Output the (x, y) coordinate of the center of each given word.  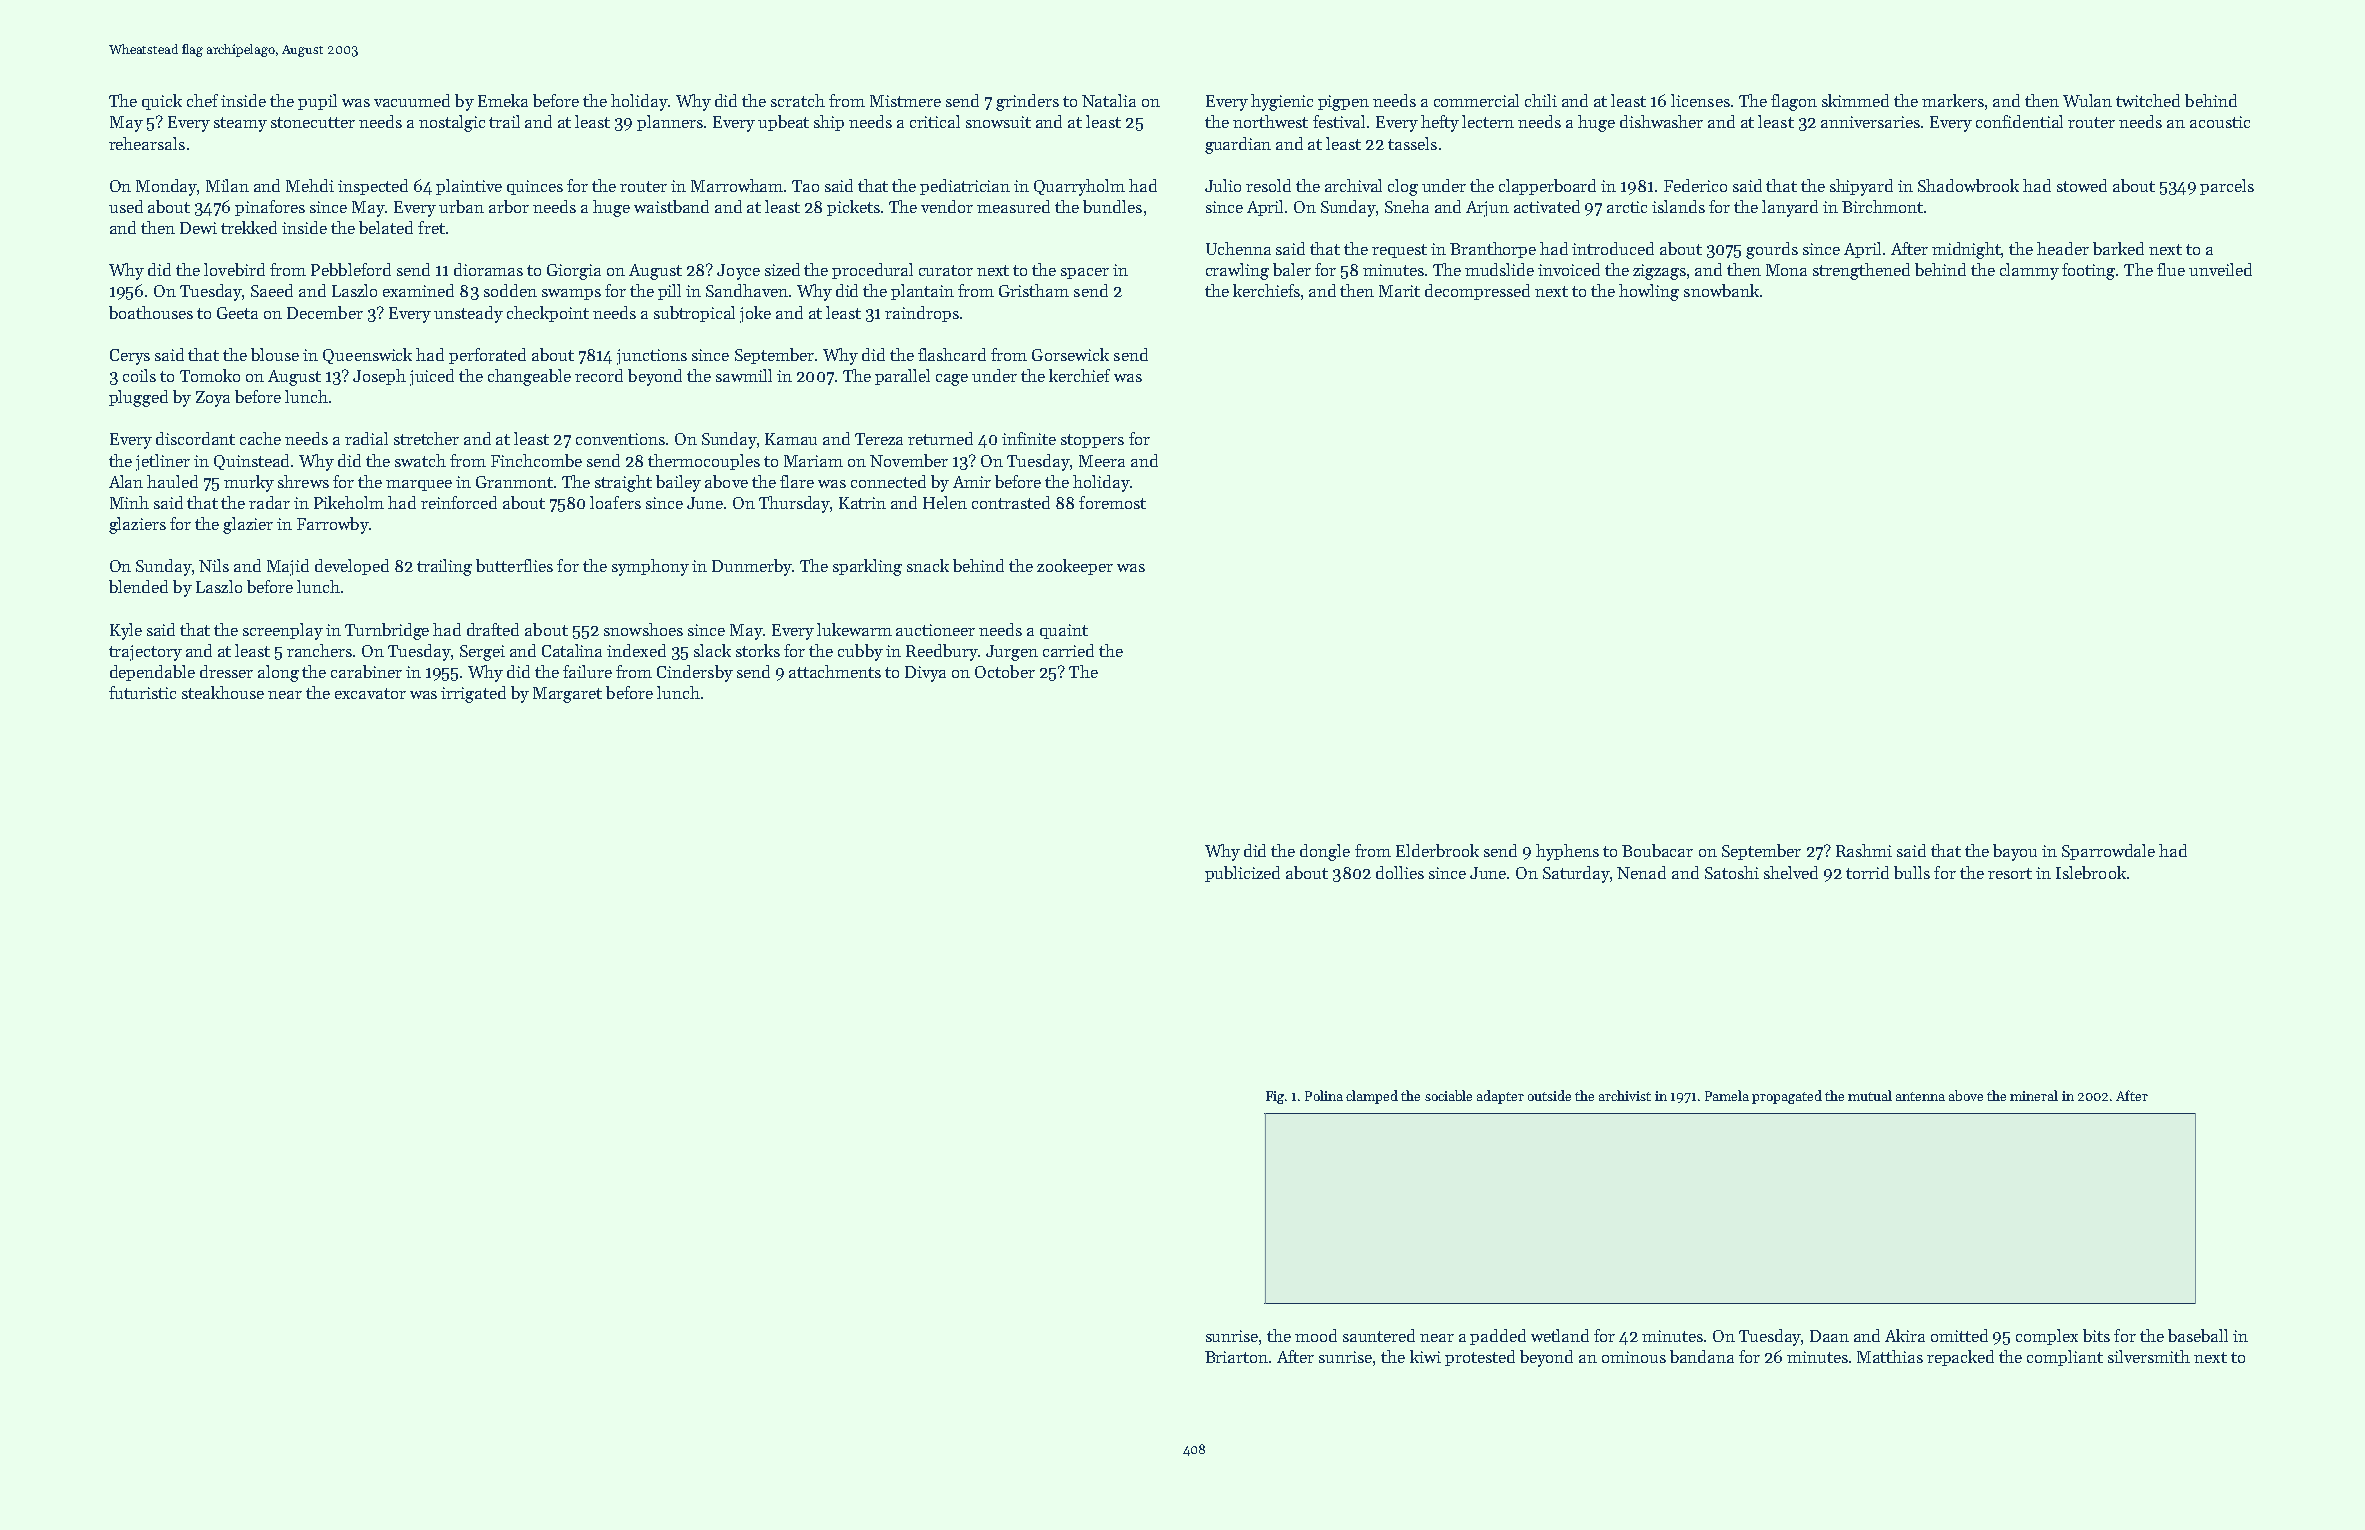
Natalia (1109, 100)
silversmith (2149, 1356)
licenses (1700, 100)
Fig (1275, 1097)
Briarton (1236, 1357)
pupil (317, 102)
